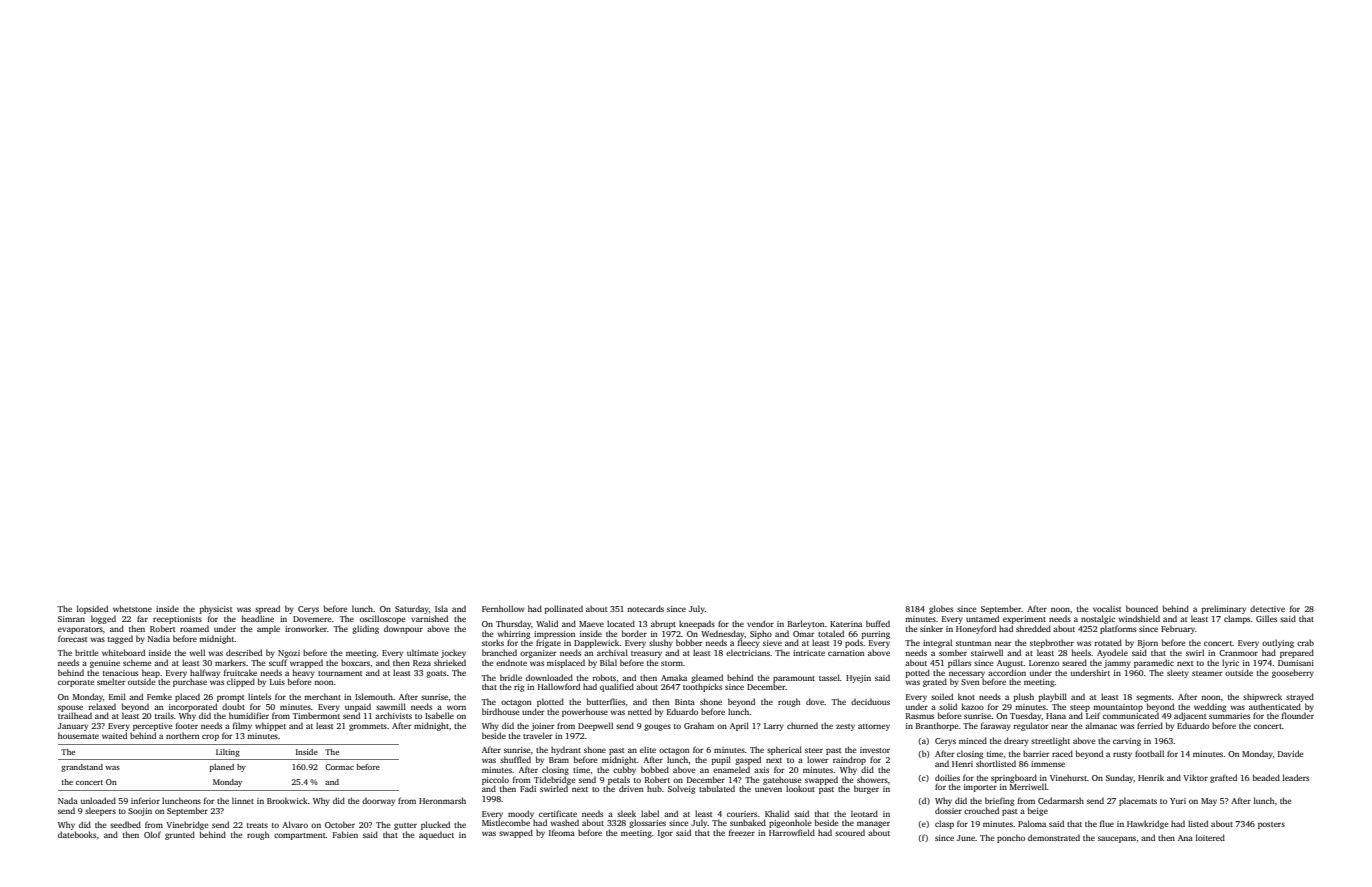 The width and height of the document is (1372, 887). I want to click on doorway, so click(378, 801).
